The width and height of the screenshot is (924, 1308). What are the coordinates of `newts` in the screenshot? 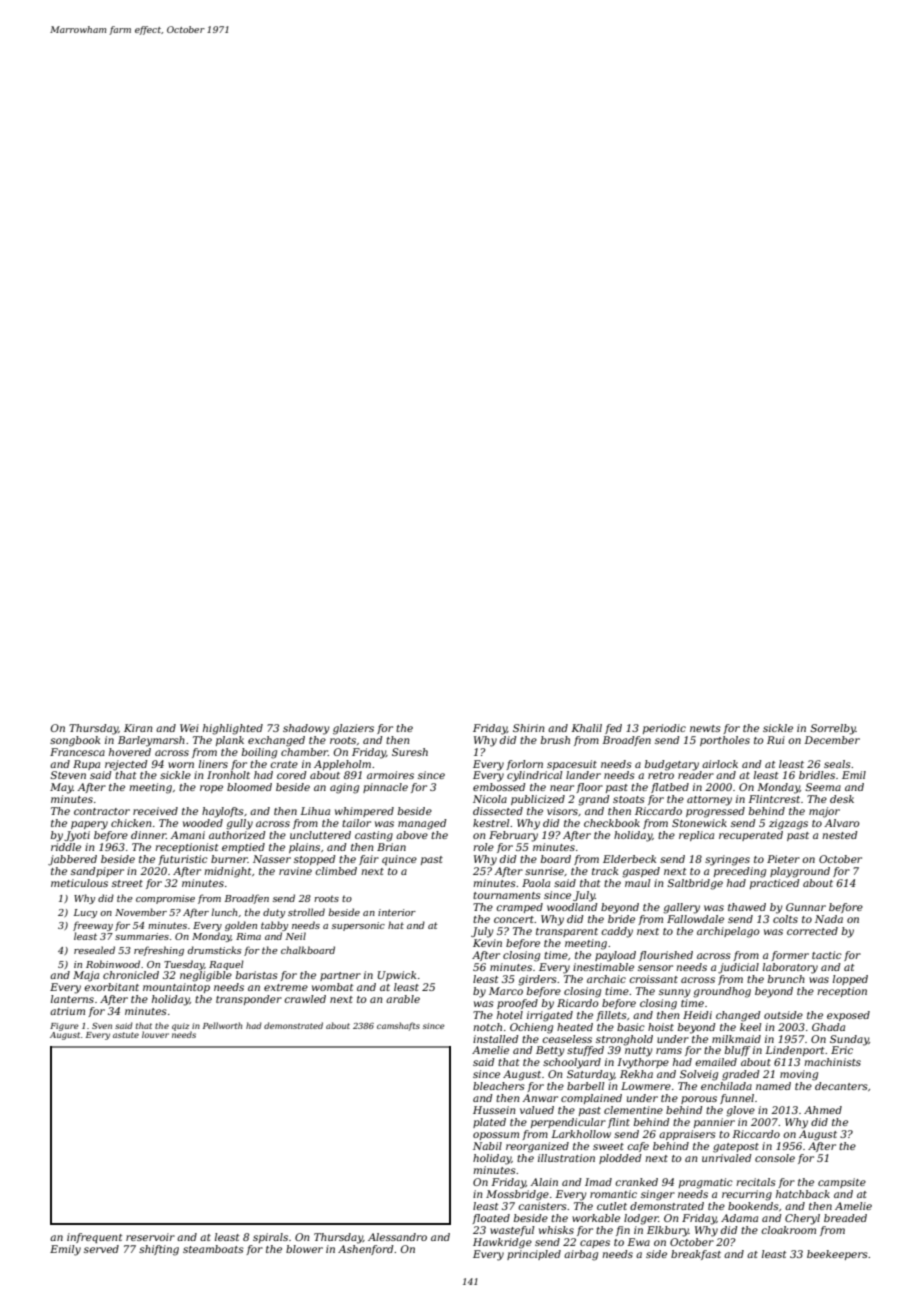 It's located at (705, 728).
